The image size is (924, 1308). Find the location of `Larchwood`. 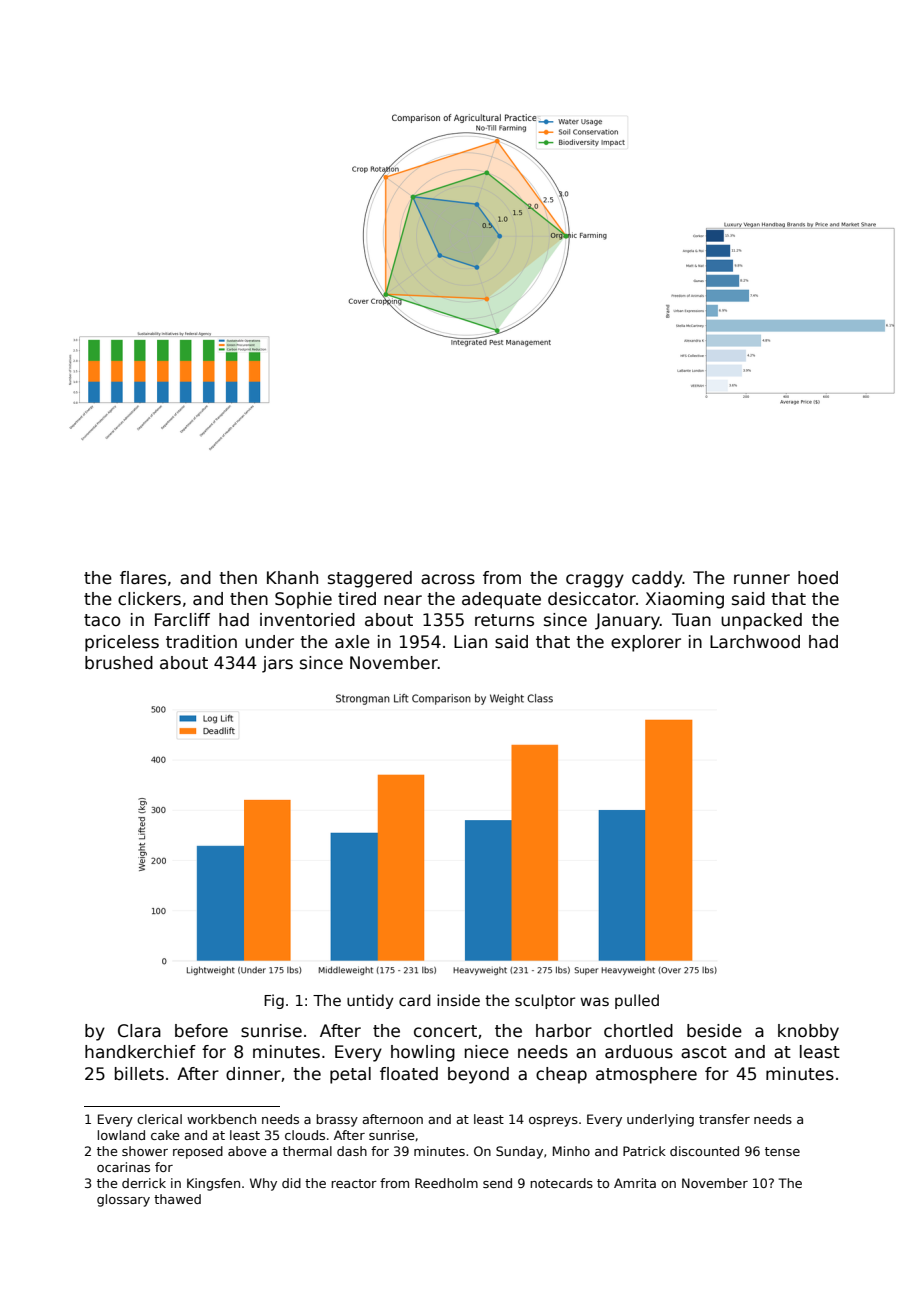

Larchwood is located at coordinates (755, 642).
